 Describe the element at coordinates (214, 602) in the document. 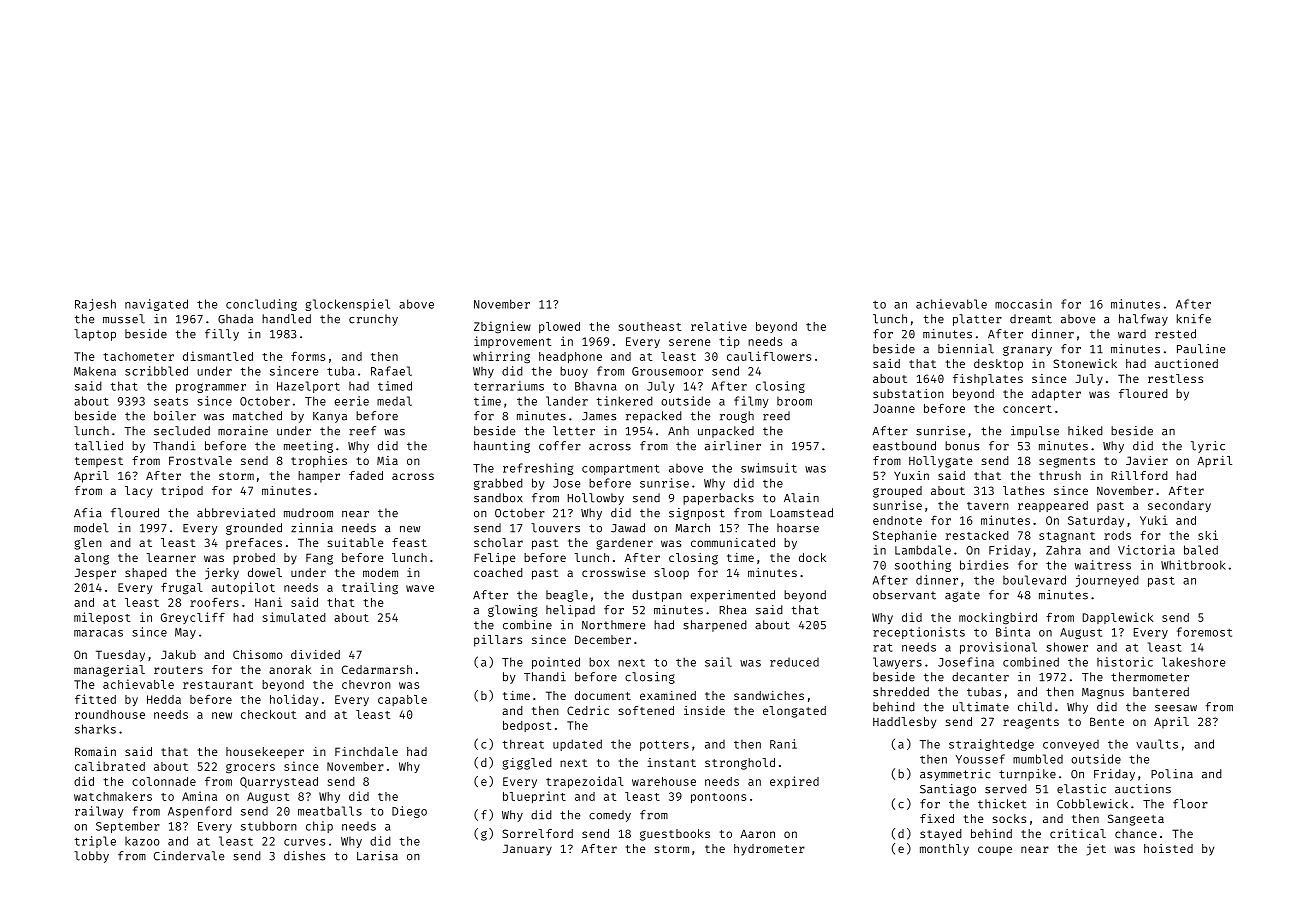

I see `roofers` at that location.
